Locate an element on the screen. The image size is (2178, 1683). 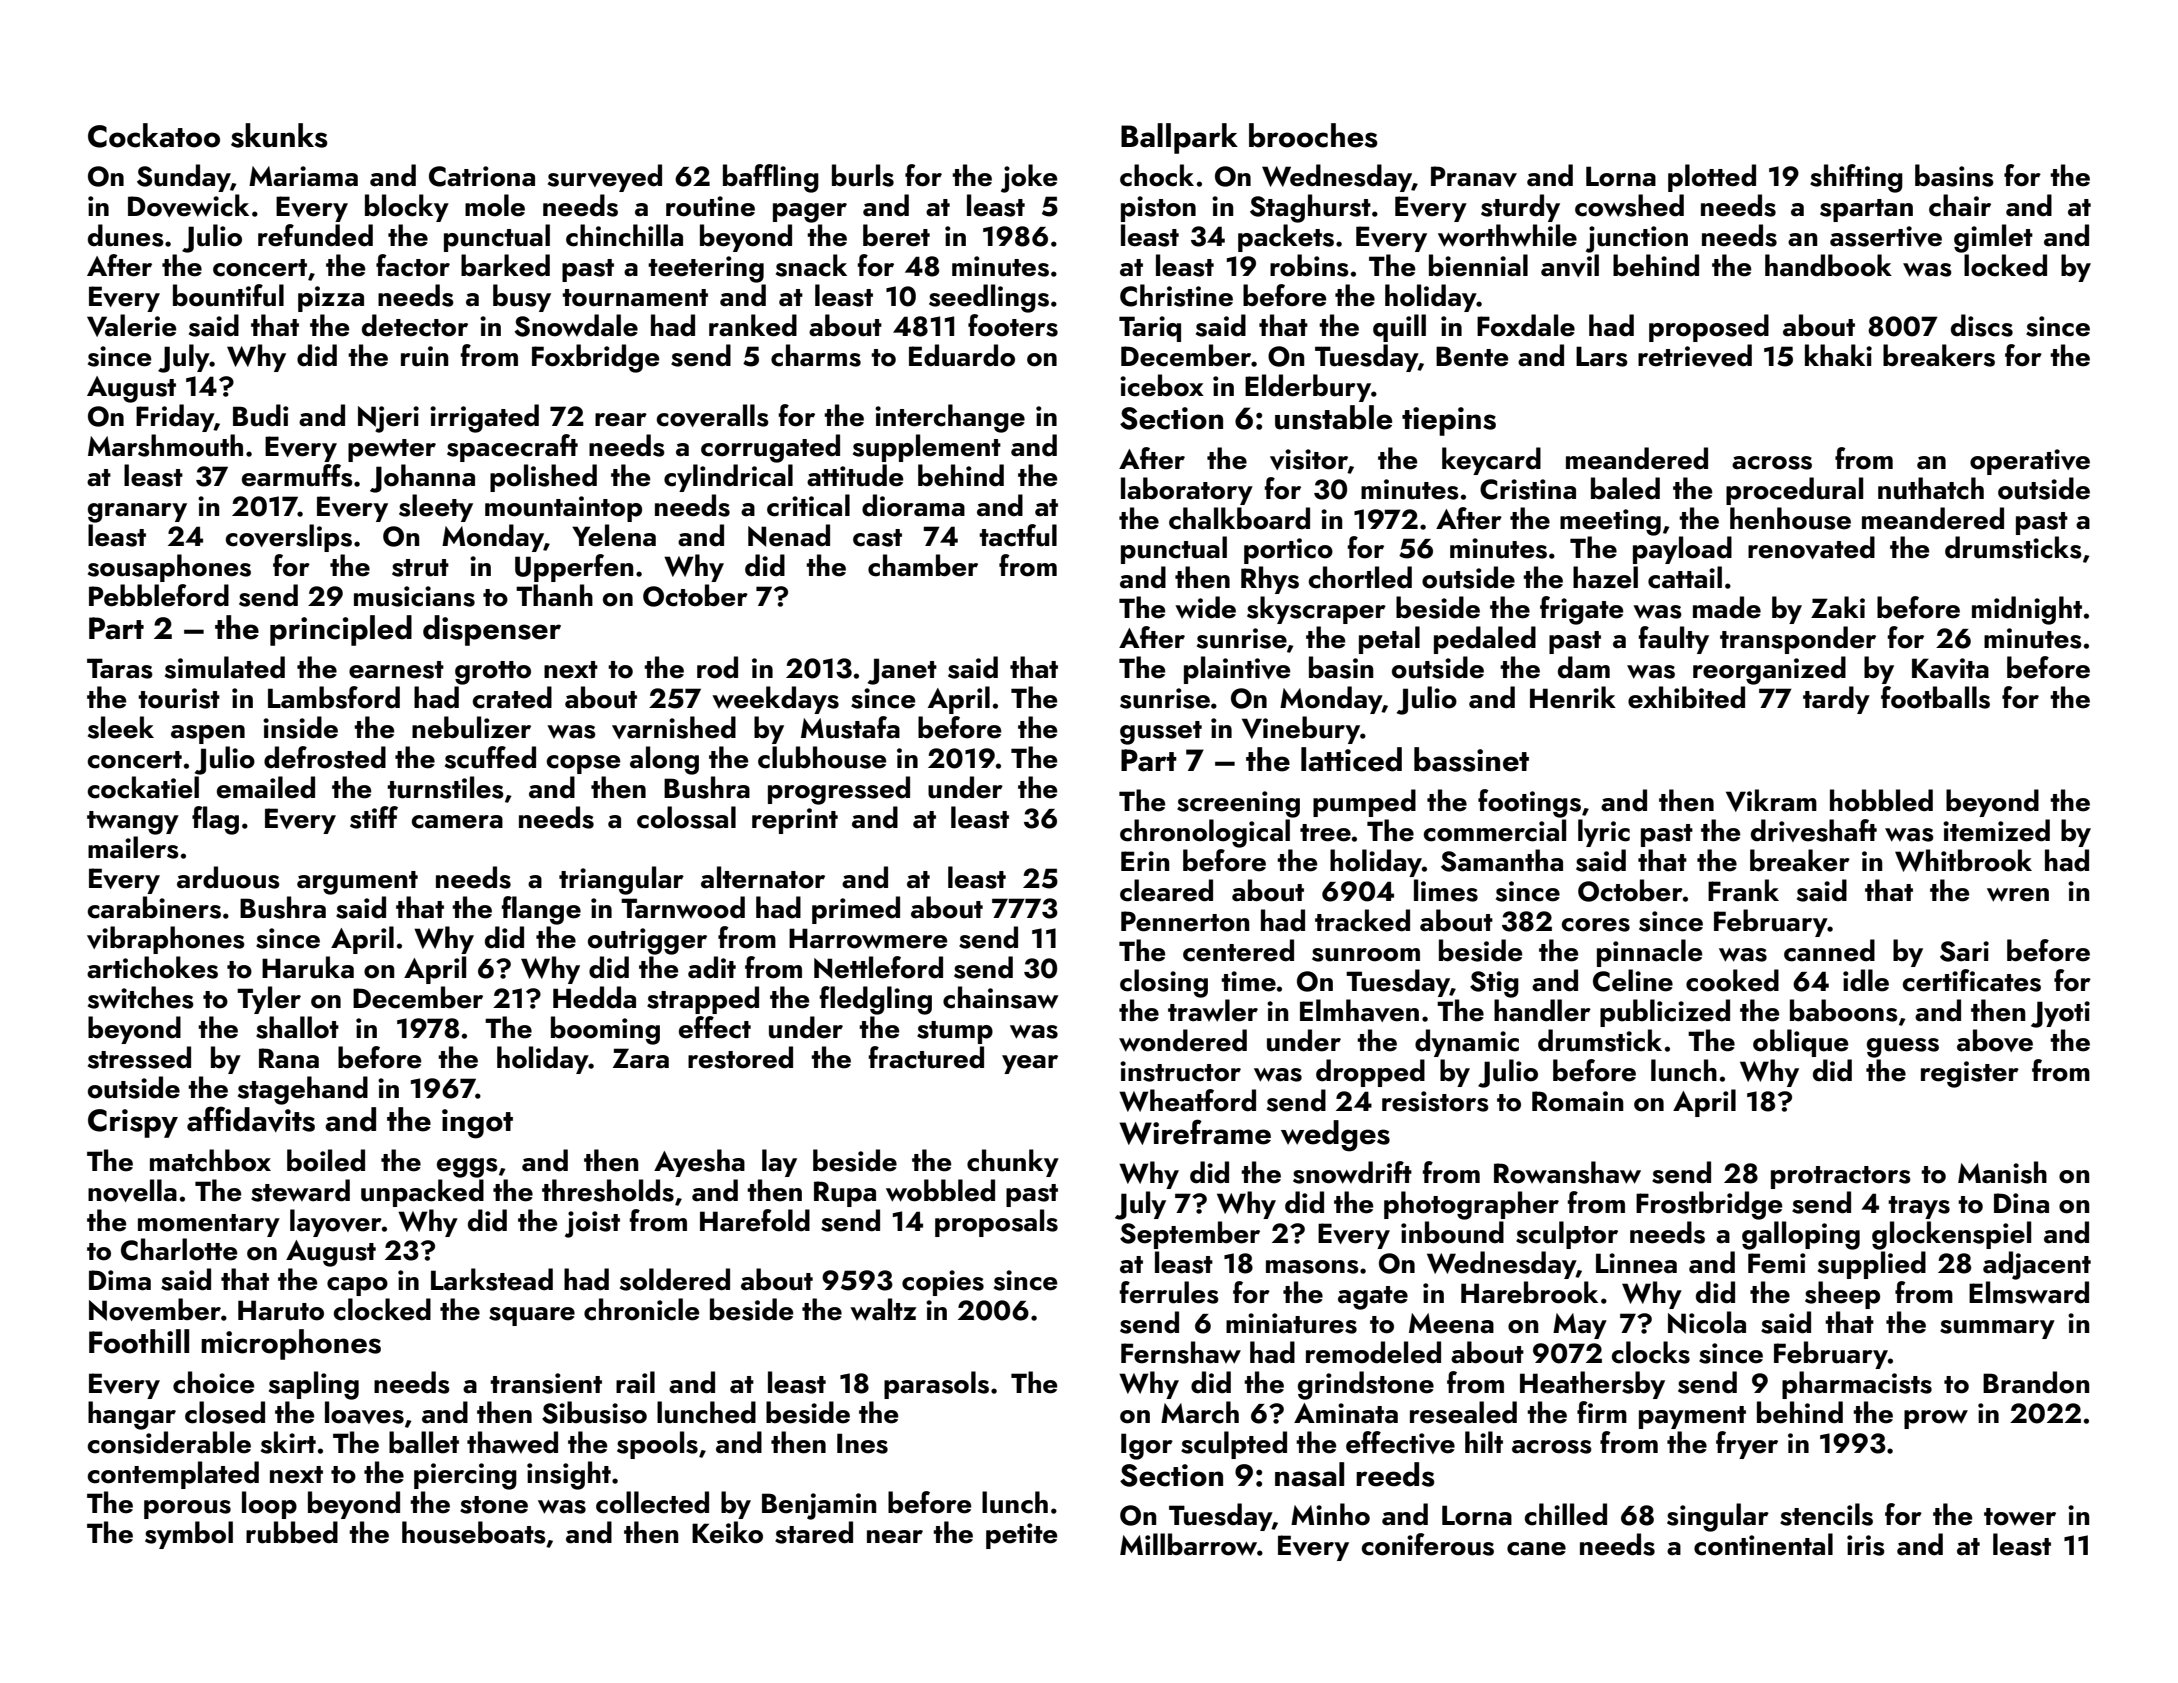
shifting is located at coordinates (1856, 178).
